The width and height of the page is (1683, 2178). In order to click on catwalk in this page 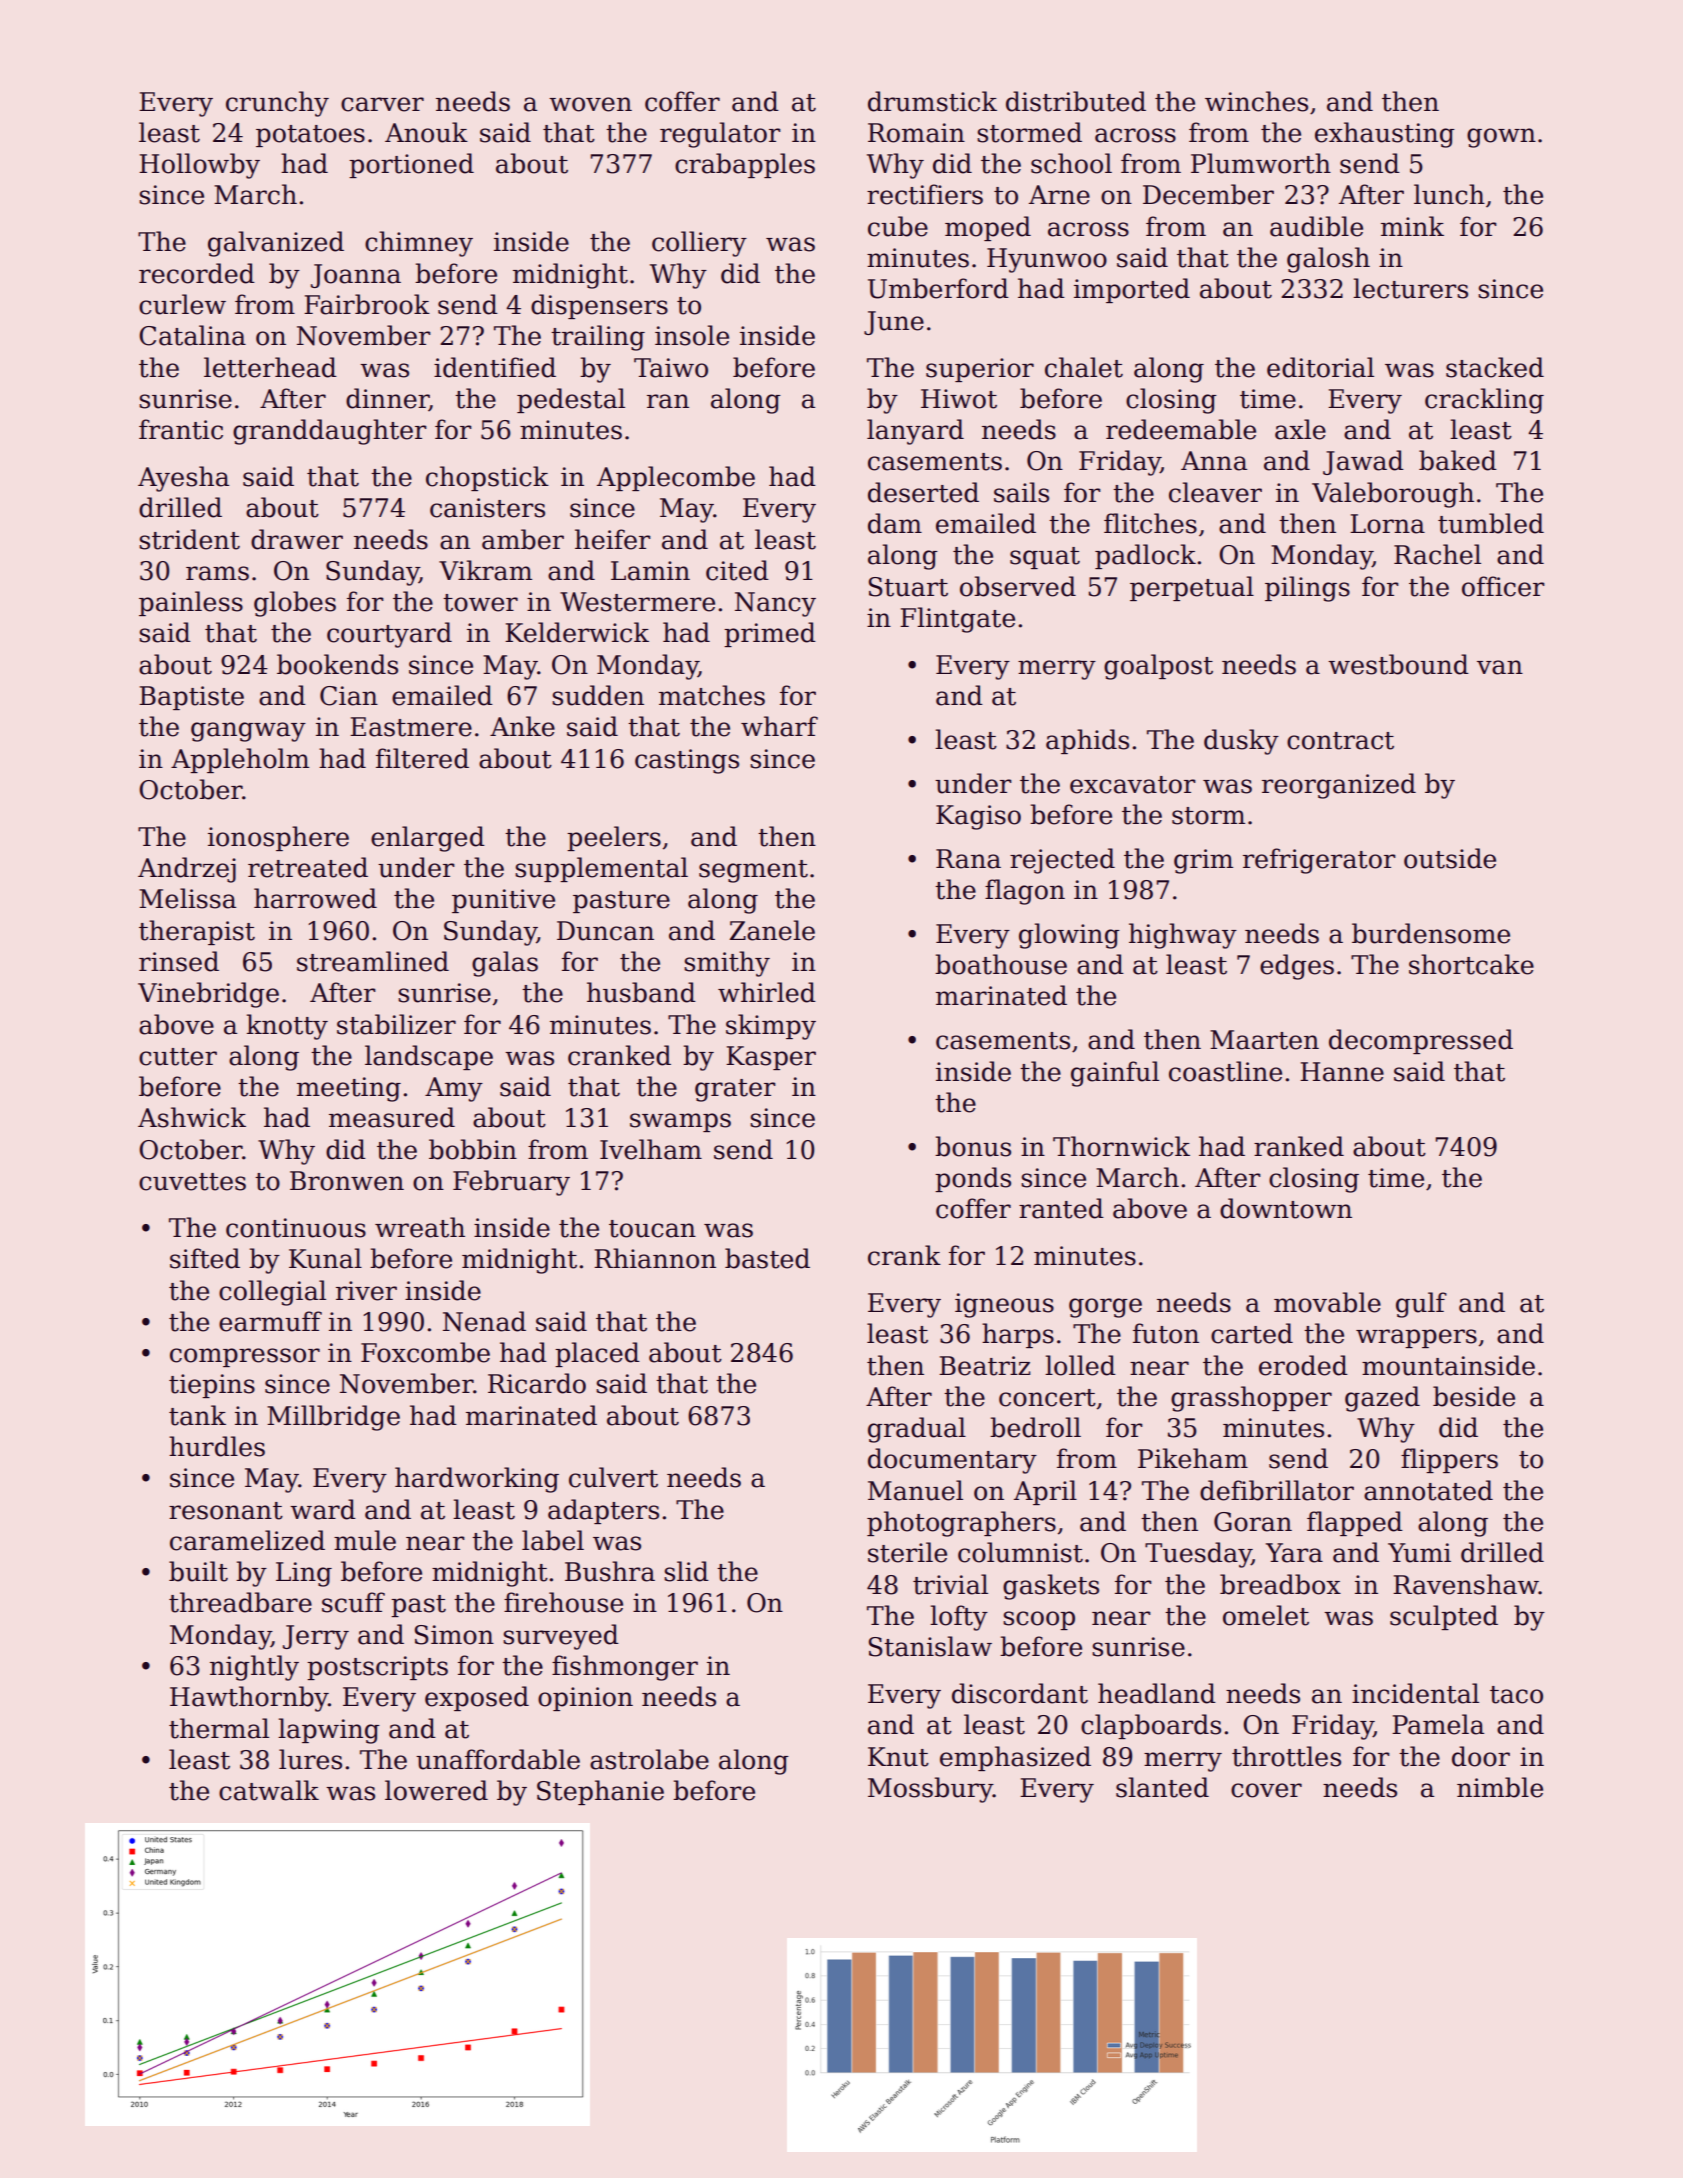, I will do `click(269, 1790)`.
